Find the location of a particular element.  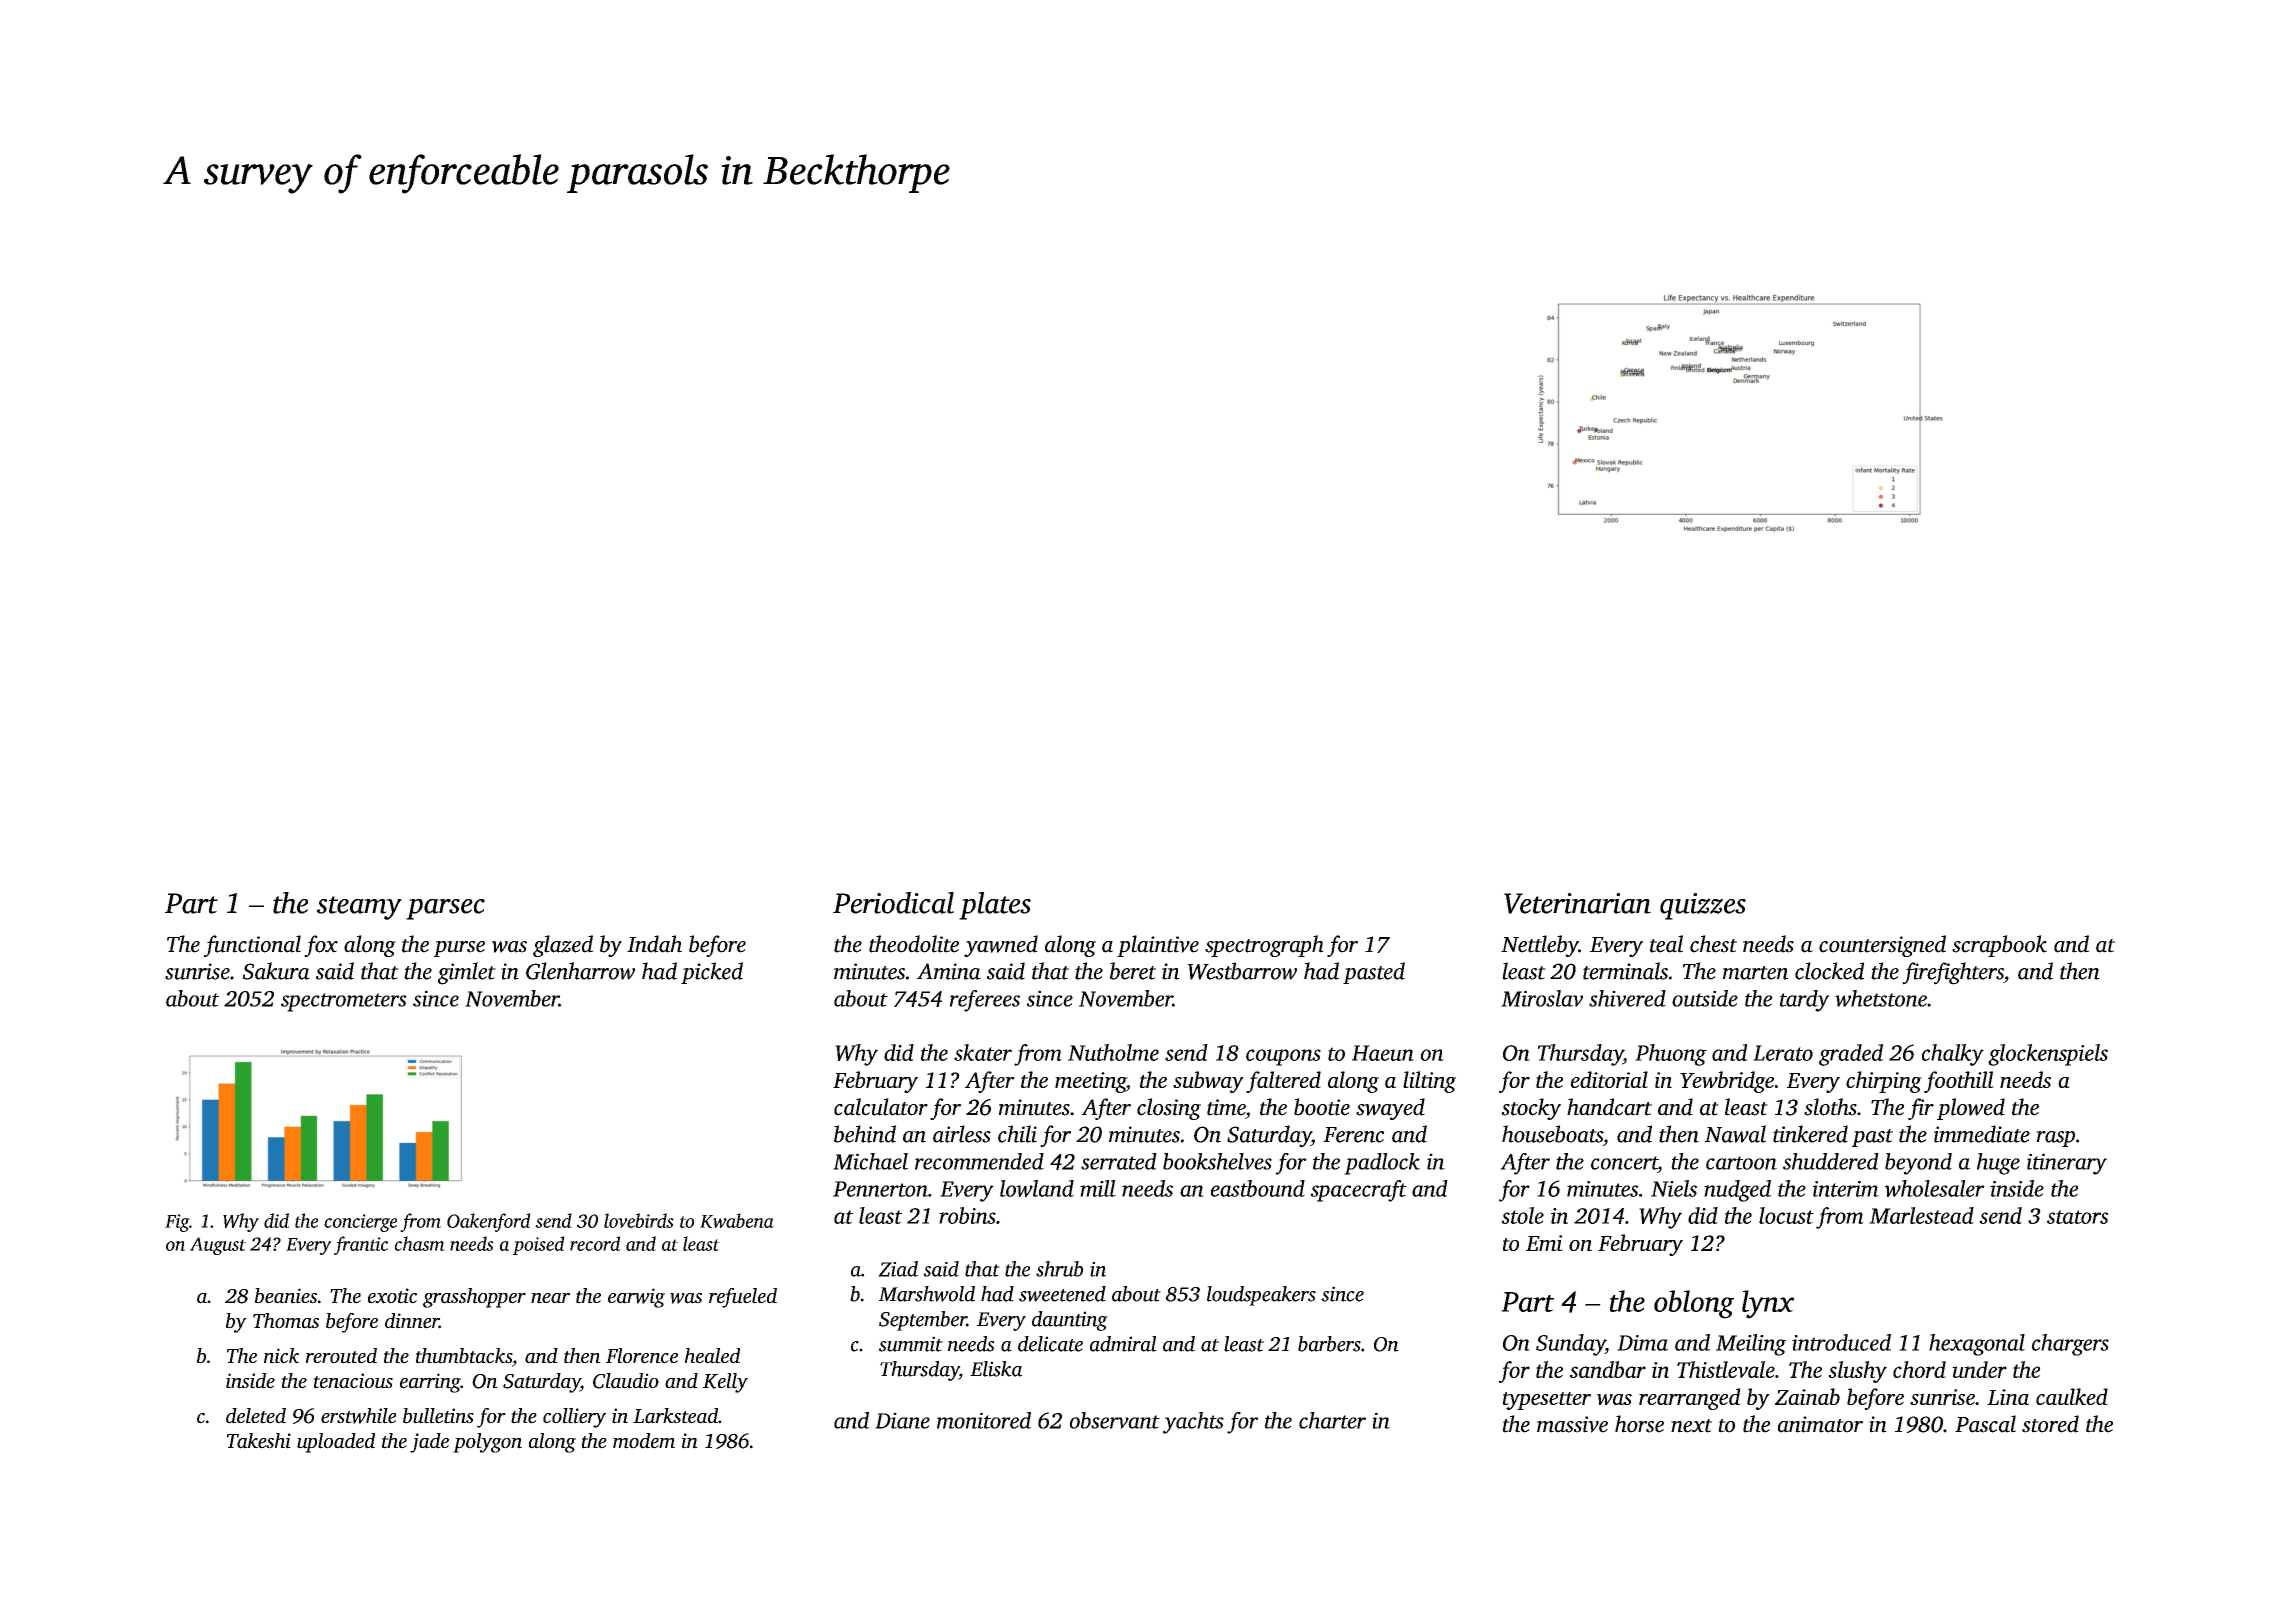

referees is located at coordinates (985, 1001).
